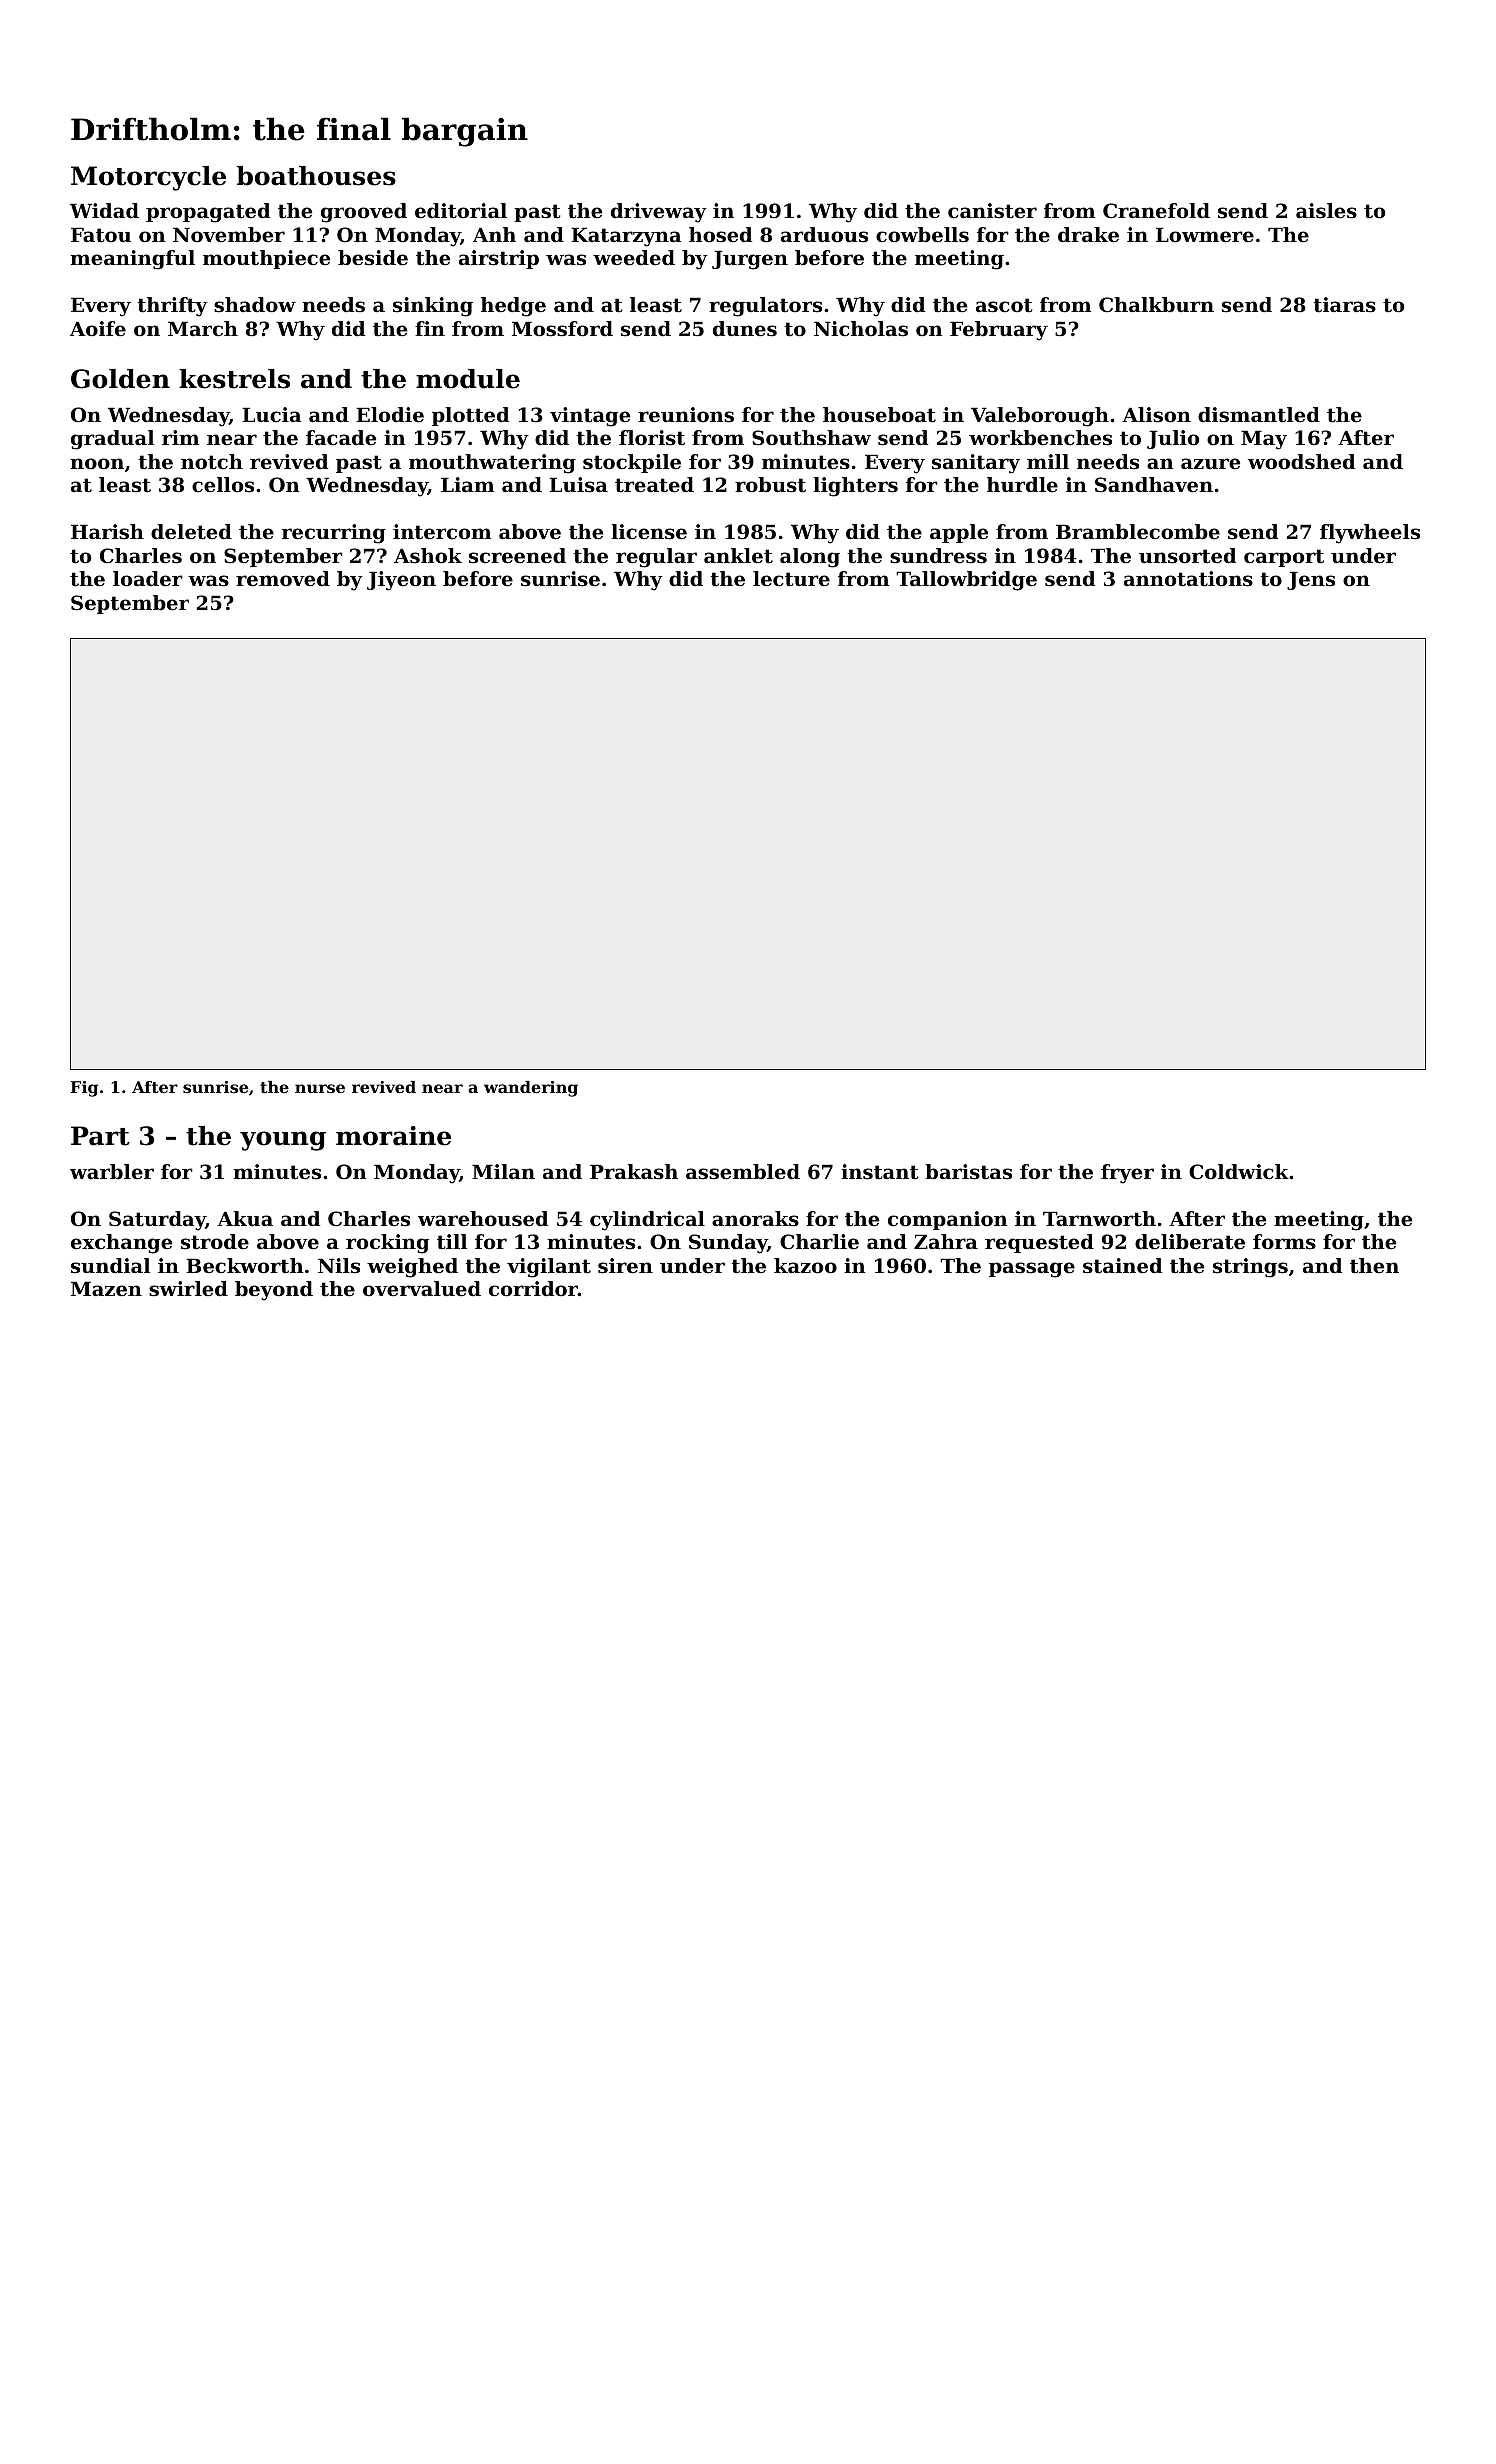 This screenshot has width=1496, height=2464. I want to click on cowbells, so click(922, 235).
